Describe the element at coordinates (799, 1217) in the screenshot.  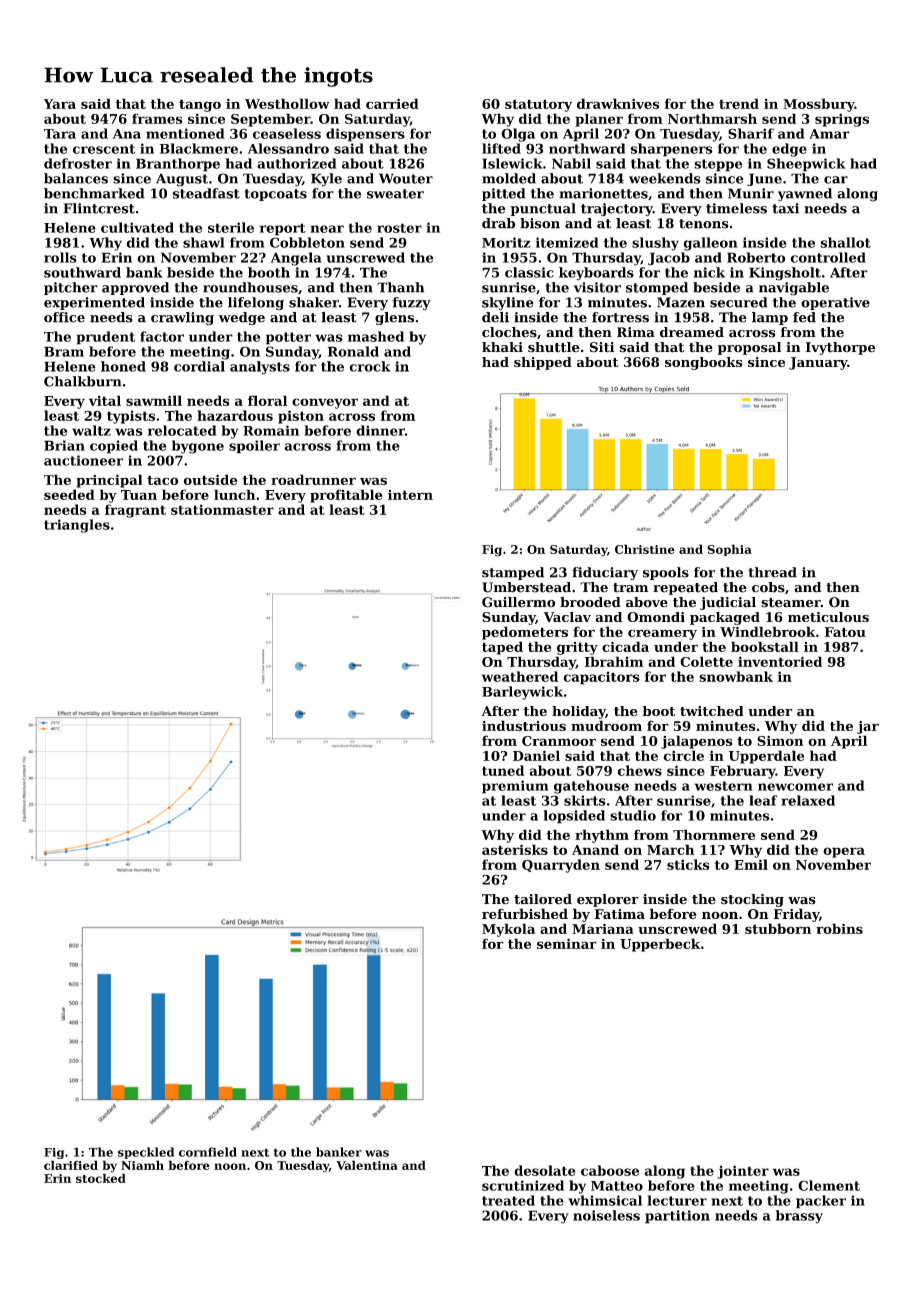
I see `brassy` at that location.
